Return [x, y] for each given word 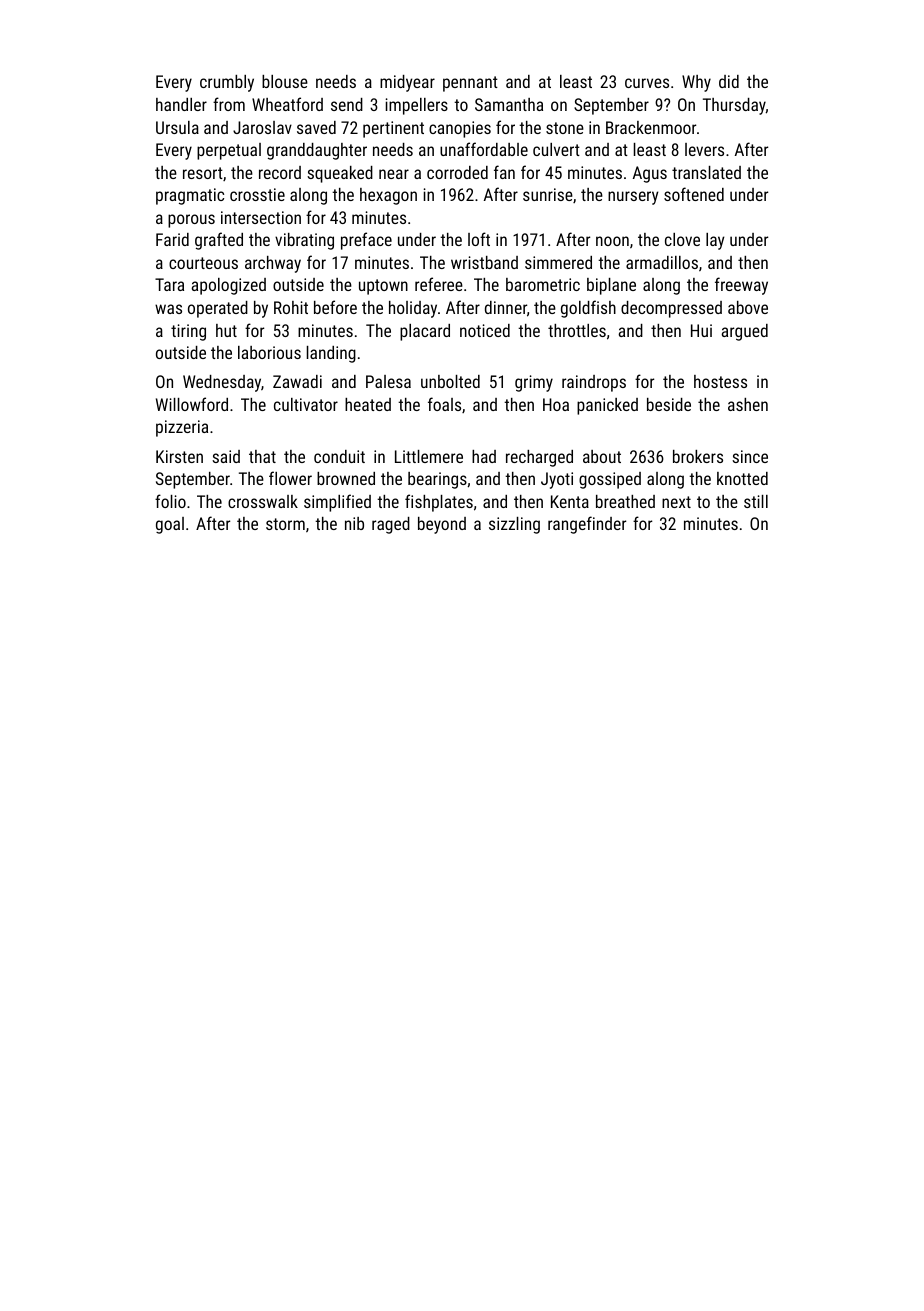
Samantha [509, 104]
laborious [269, 352]
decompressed [671, 309]
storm [285, 524]
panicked [607, 406]
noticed [485, 330]
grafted [219, 241]
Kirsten [179, 456]
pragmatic [190, 196]
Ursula [177, 127]
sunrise [548, 194]
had [484, 456]
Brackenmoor [651, 127]
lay [715, 241]
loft [479, 239]
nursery [633, 198]
